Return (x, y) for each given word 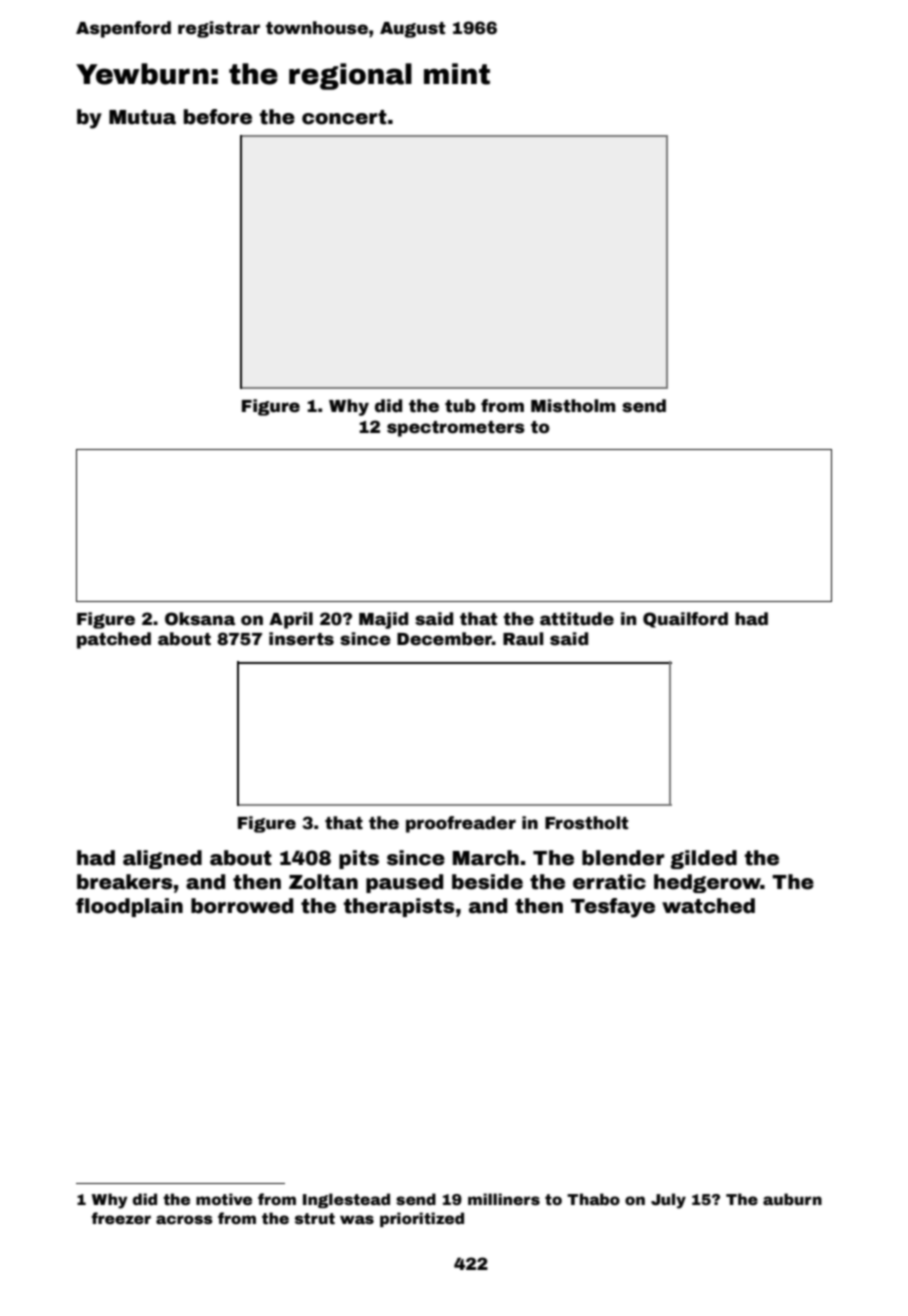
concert (344, 117)
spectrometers (456, 429)
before (218, 117)
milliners (504, 1199)
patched (114, 640)
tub (460, 406)
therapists (399, 907)
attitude (577, 619)
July (668, 1201)
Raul (523, 639)
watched (708, 906)
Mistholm (573, 406)
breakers (125, 882)
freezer (121, 1218)
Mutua (142, 117)
